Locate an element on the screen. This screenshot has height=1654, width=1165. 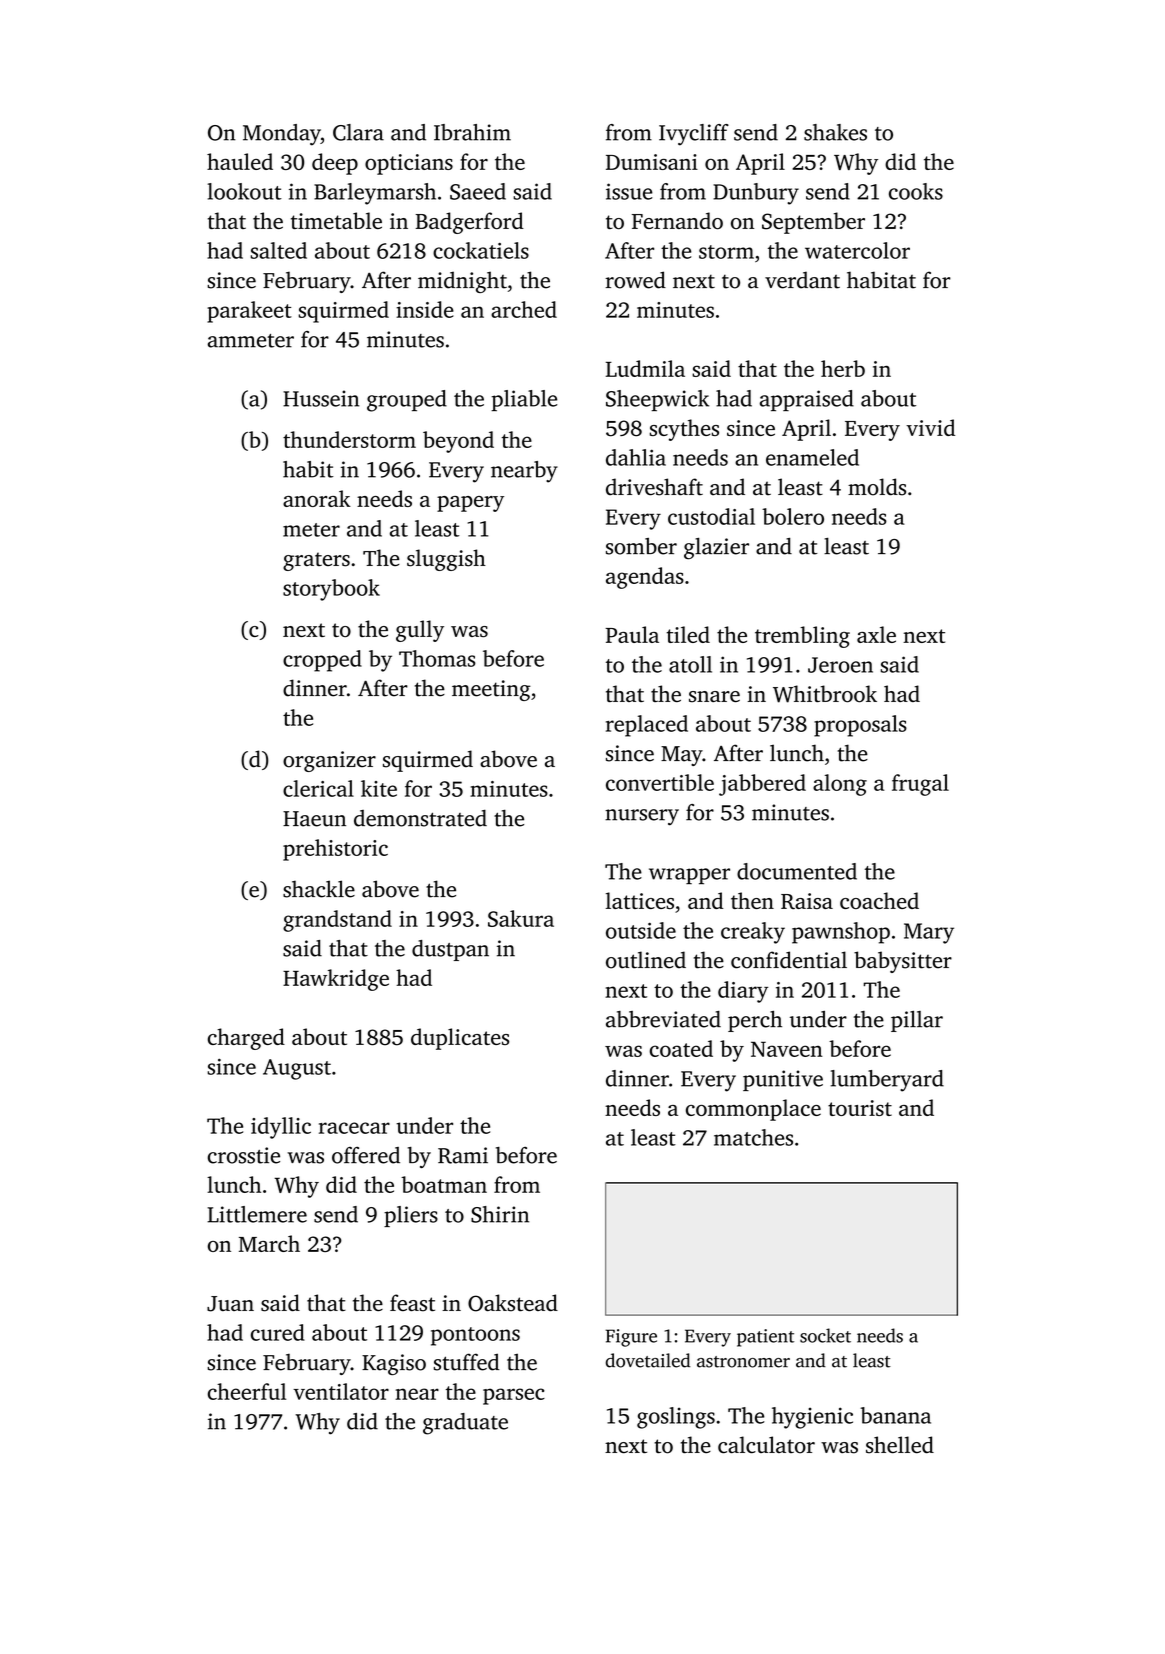
atoll is located at coordinates (690, 664).
